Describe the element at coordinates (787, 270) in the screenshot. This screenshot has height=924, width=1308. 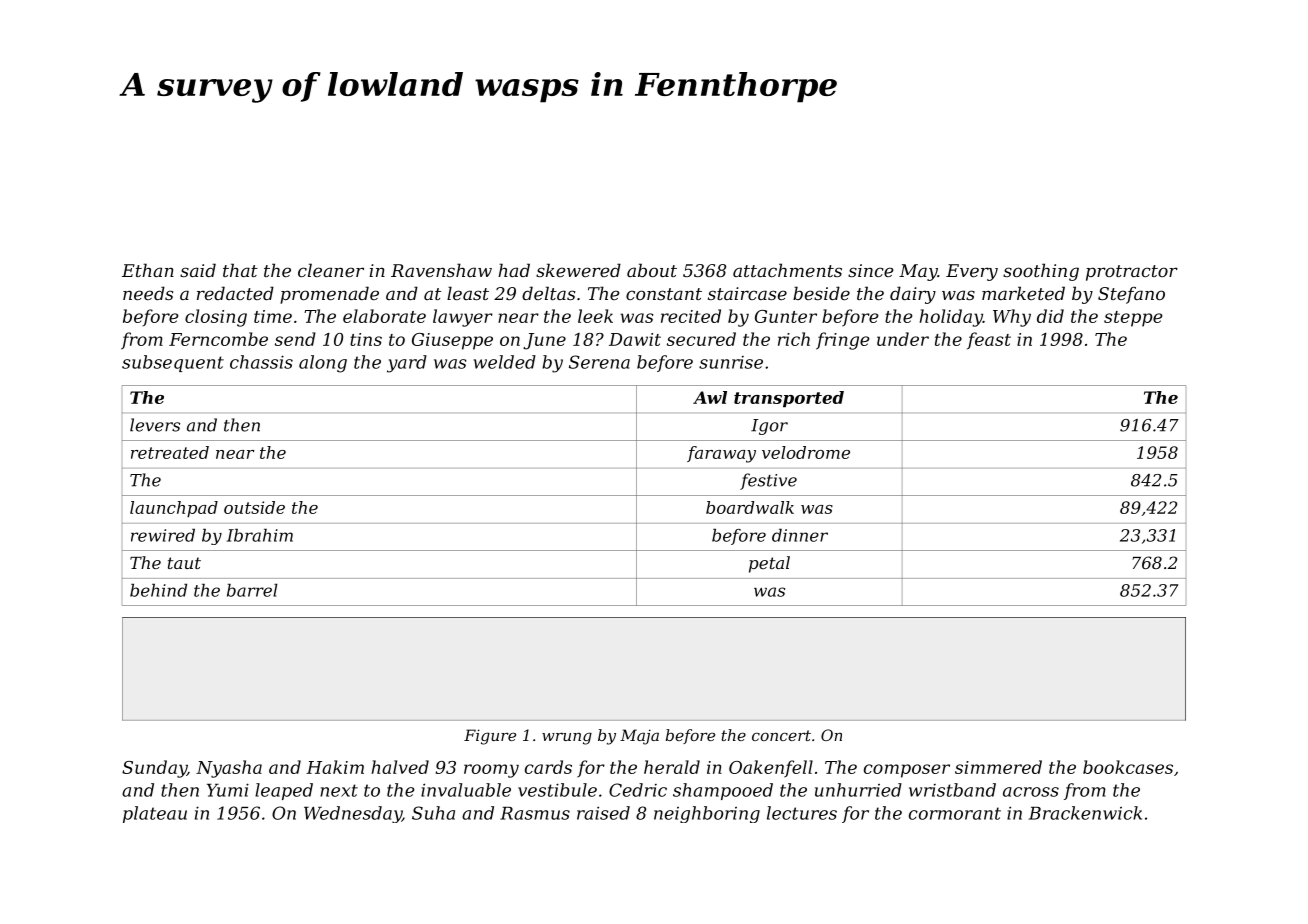
I see `attachments` at that location.
